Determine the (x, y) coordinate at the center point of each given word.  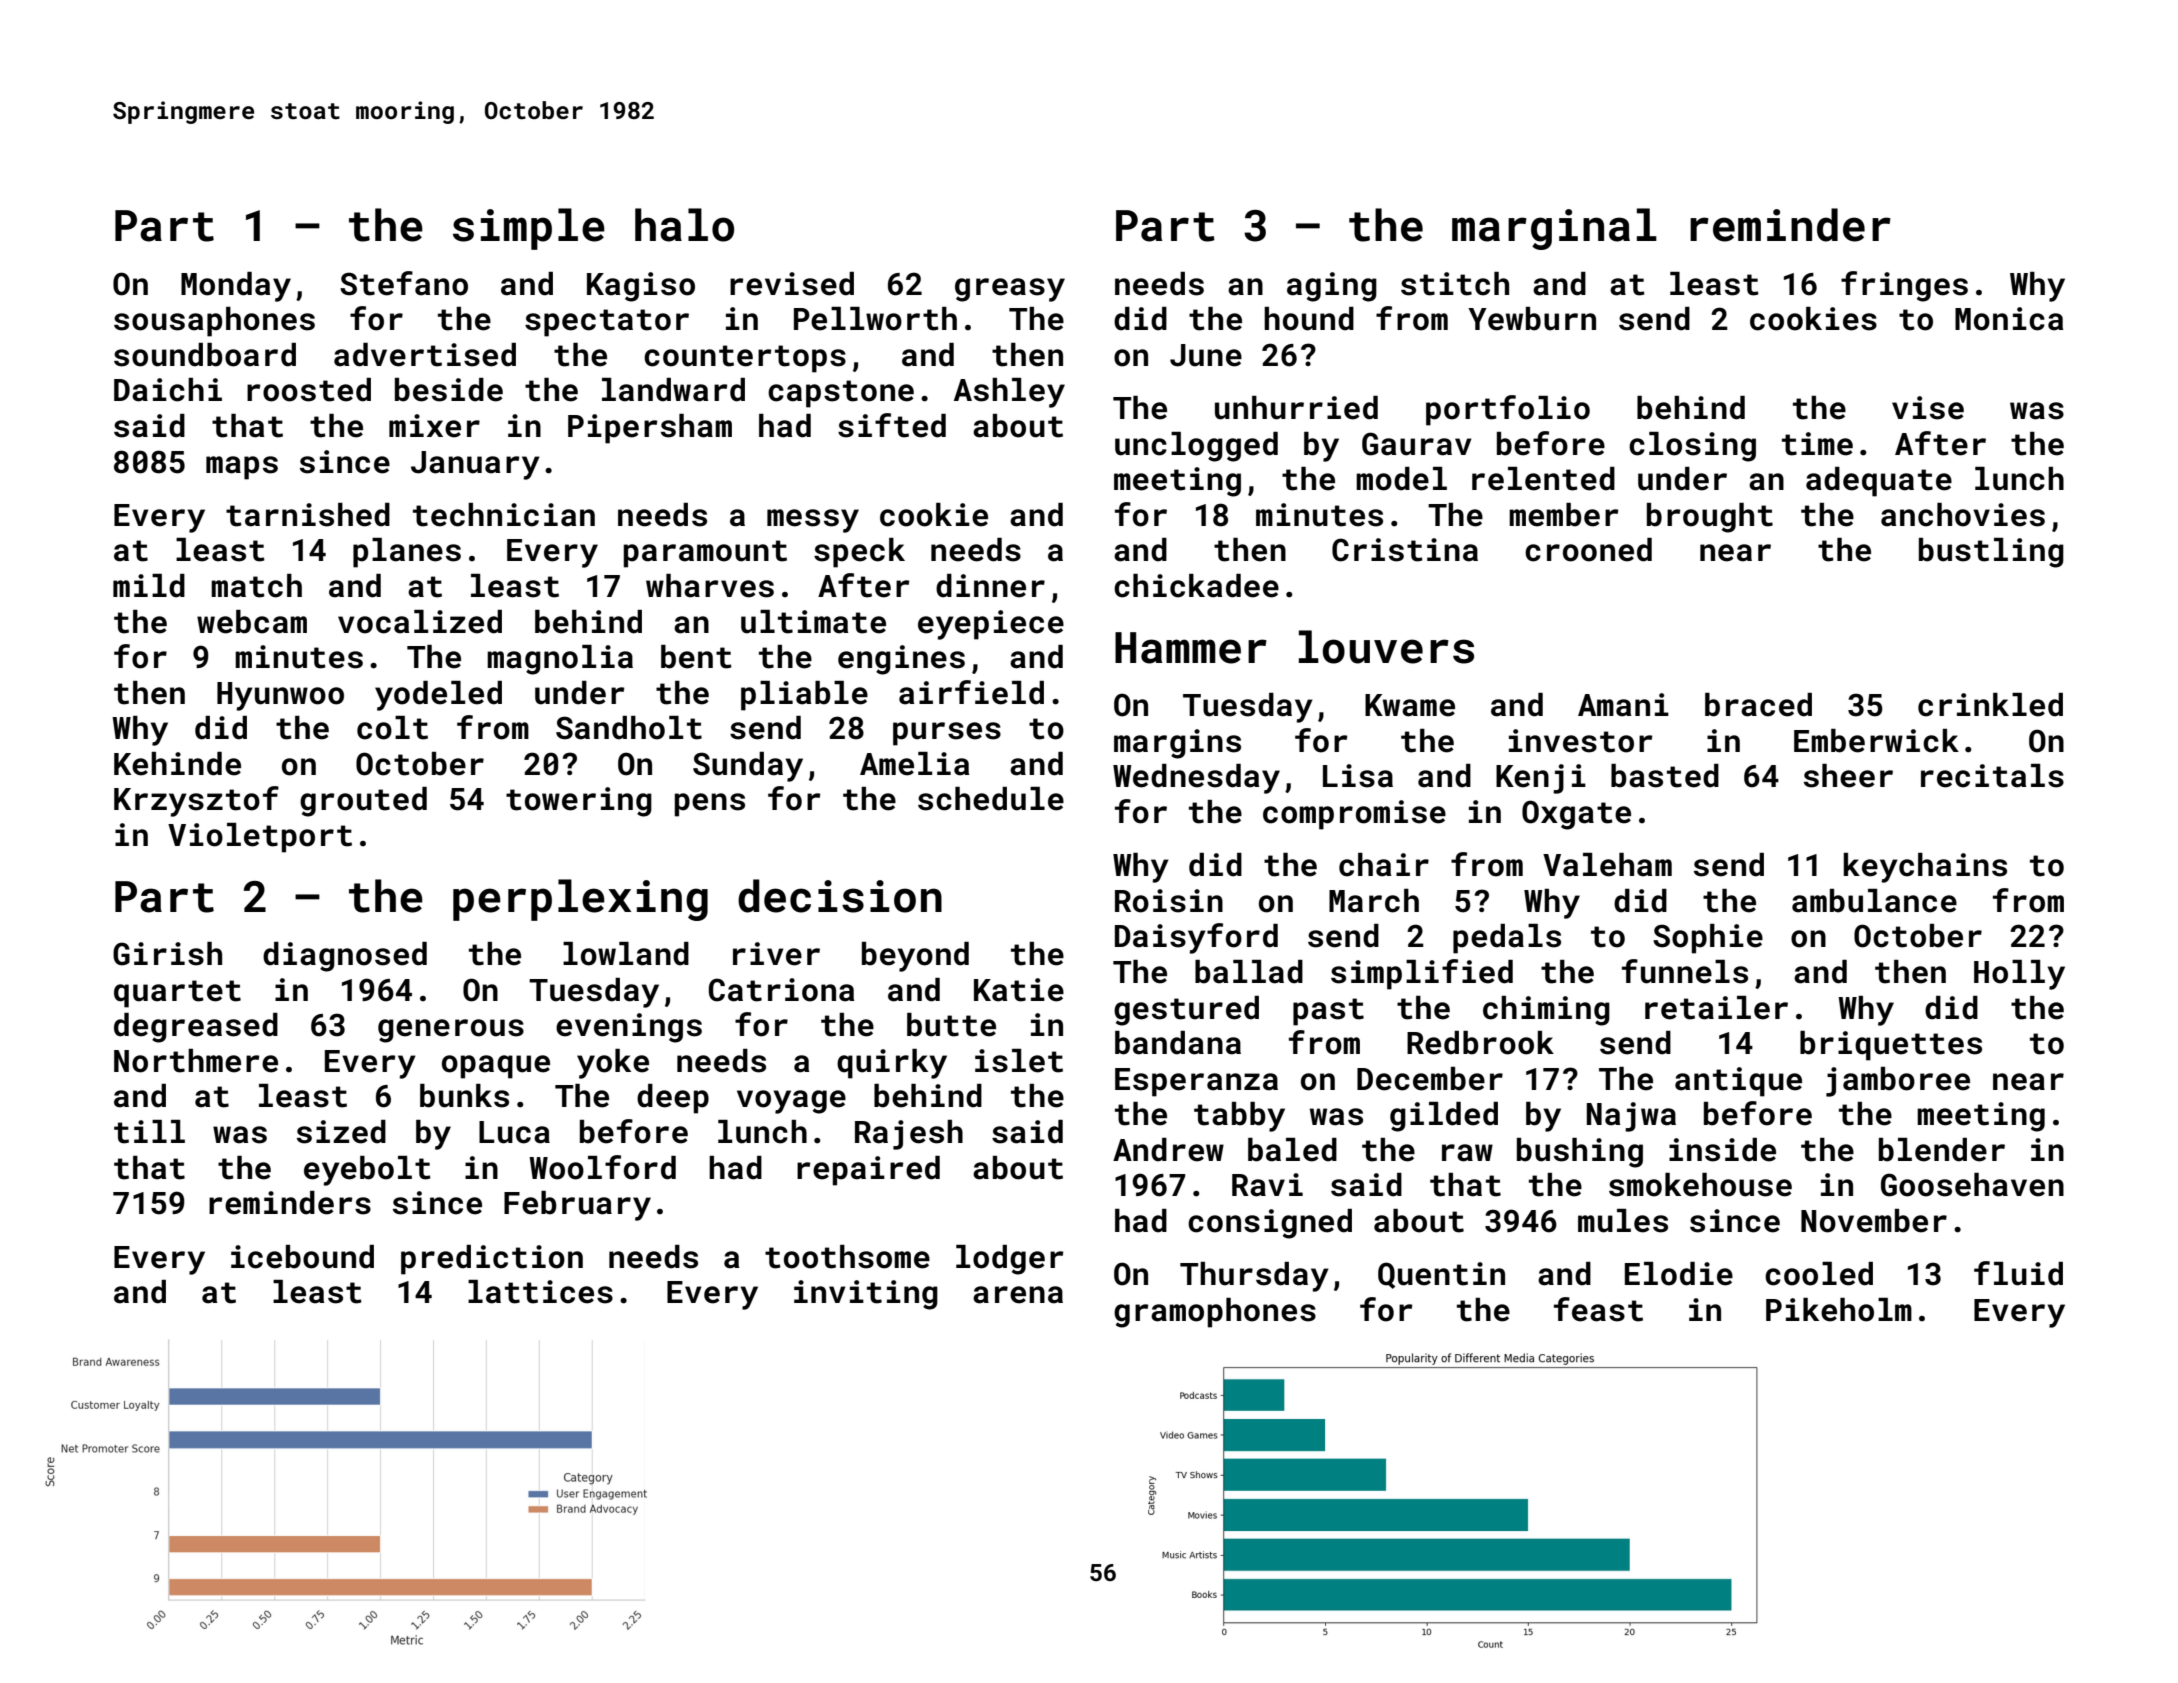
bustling (1991, 553)
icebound (302, 1257)
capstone (841, 394)
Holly (2019, 975)
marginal (1554, 229)
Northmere (196, 1061)
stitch (1455, 284)
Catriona (782, 990)
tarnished (308, 515)
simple (529, 229)
